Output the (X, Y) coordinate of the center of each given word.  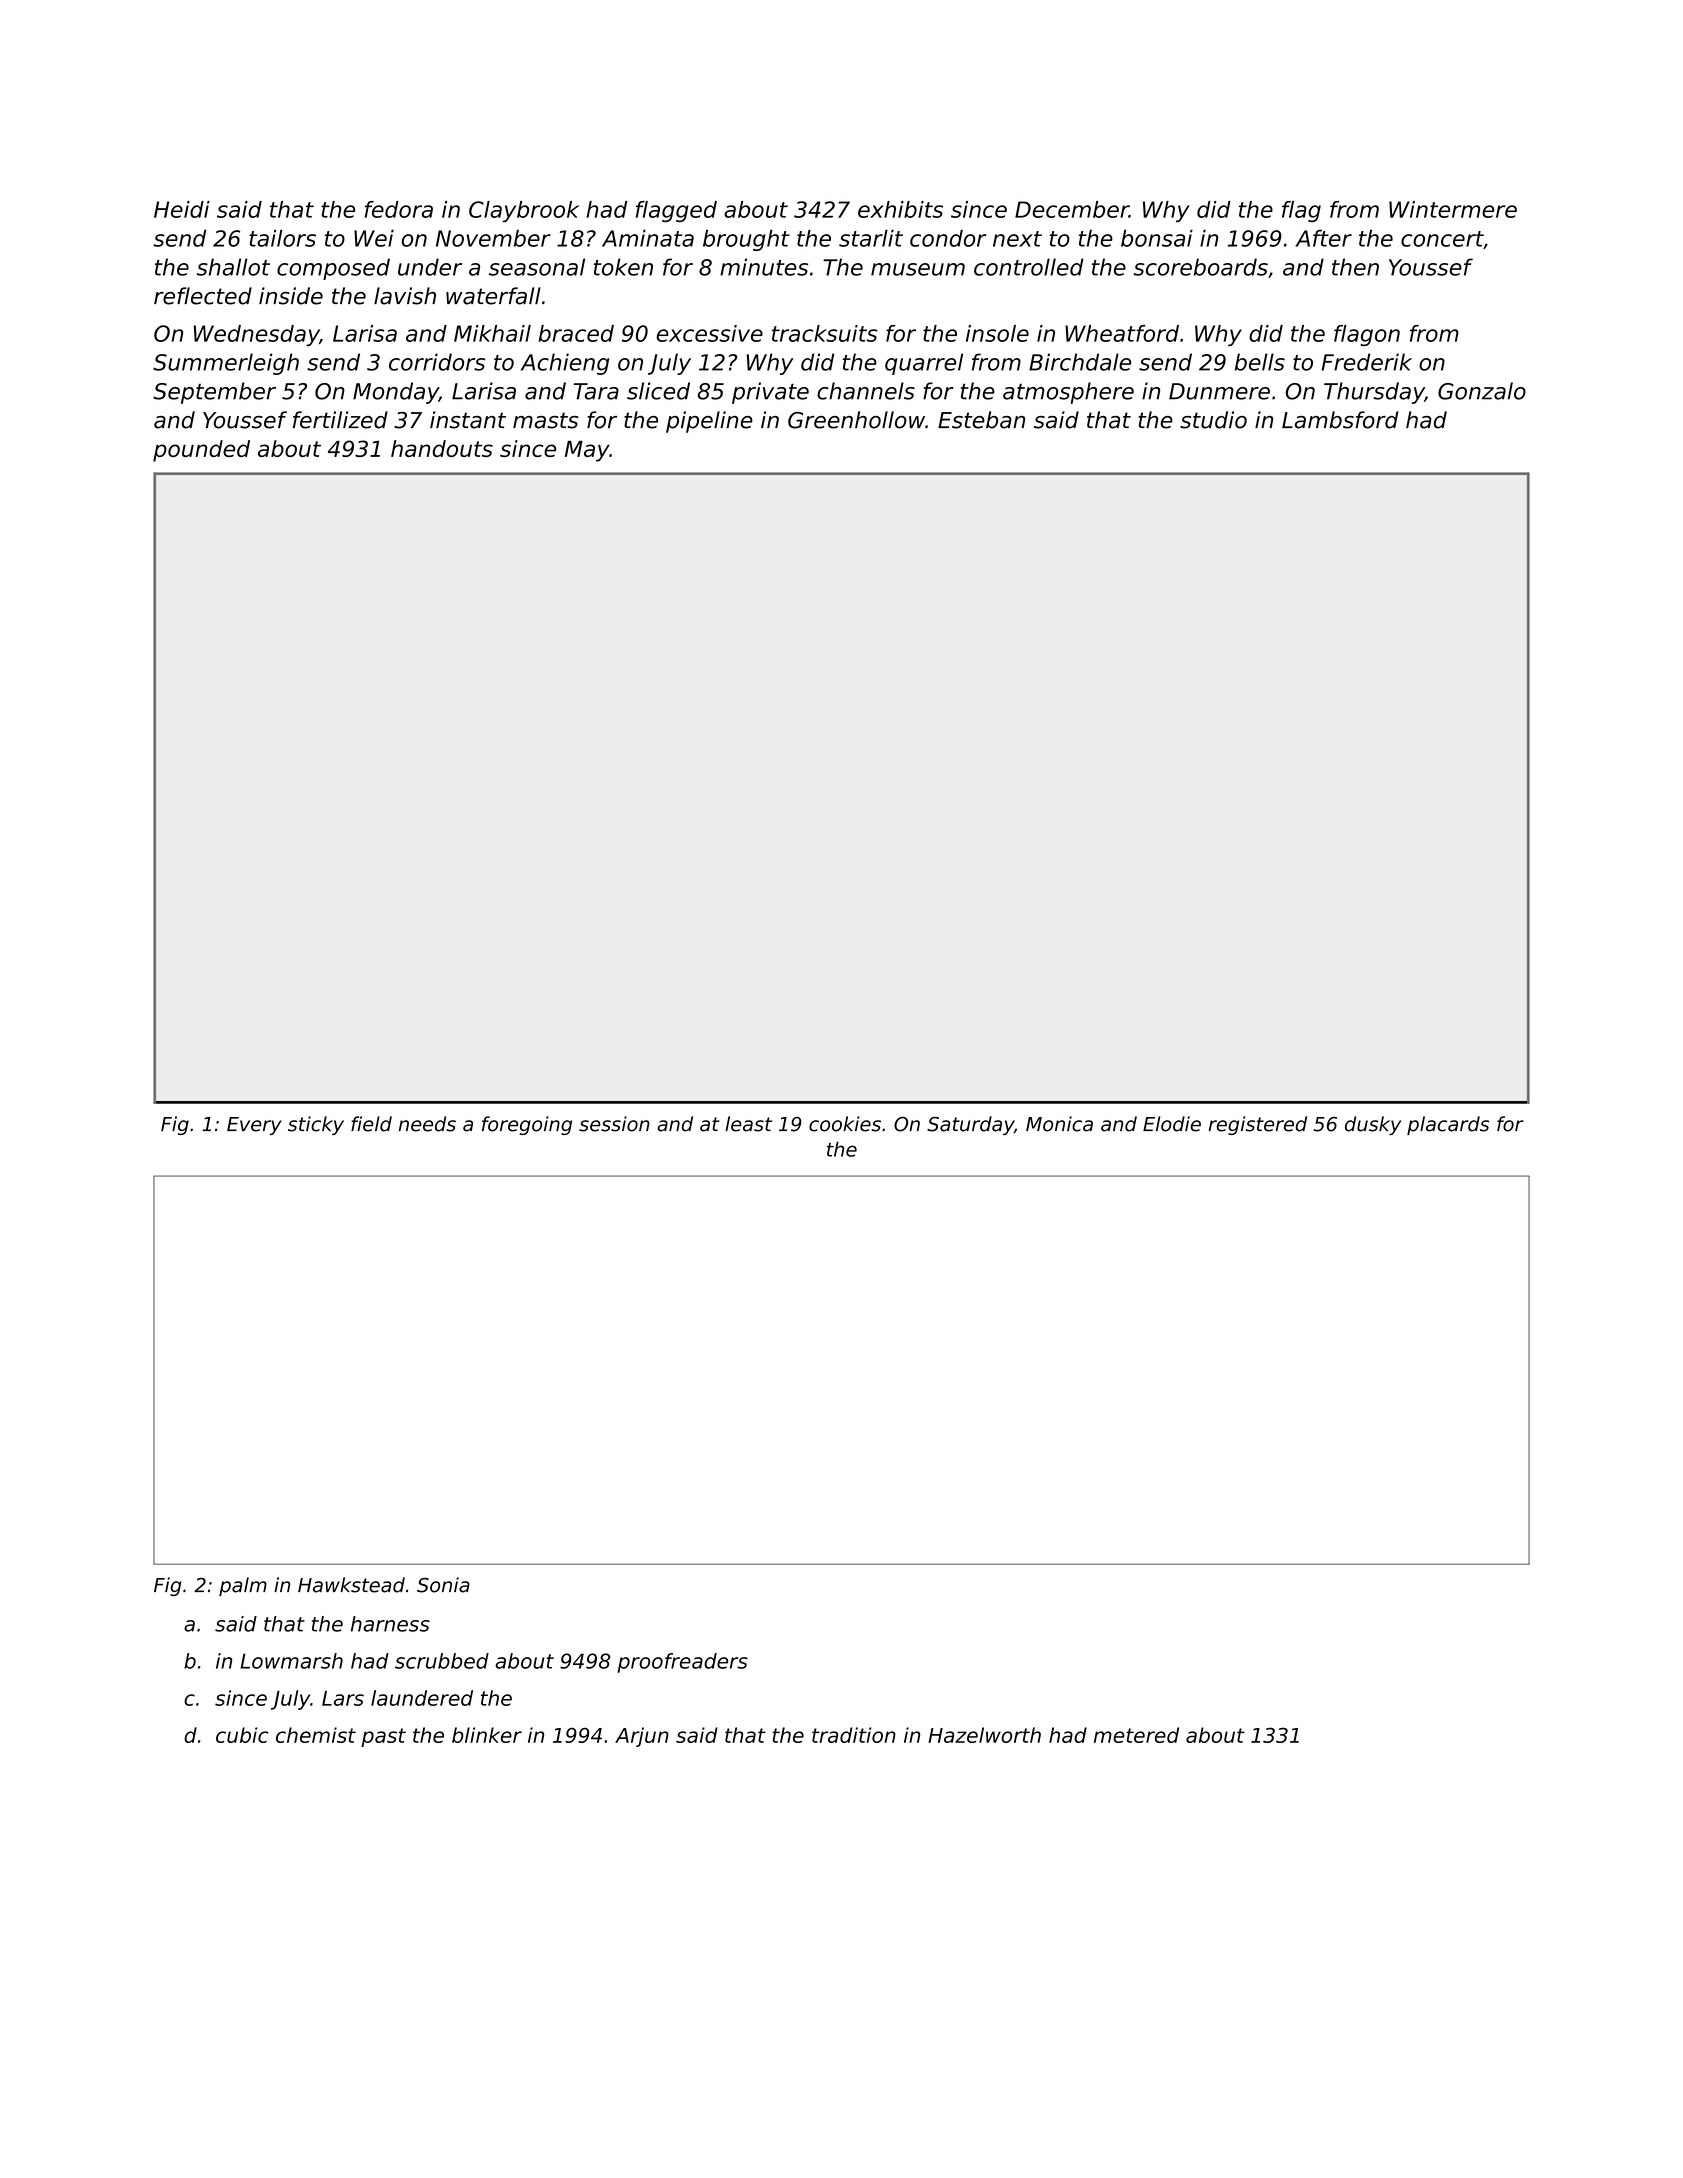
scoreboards (1200, 267)
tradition (854, 1735)
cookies (845, 1124)
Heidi (182, 209)
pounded (201, 451)
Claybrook (524, 211)
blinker (487, 1735)
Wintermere (1453, 209)
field (371, 1124)
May (587, 451)
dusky (1373, 1125)
